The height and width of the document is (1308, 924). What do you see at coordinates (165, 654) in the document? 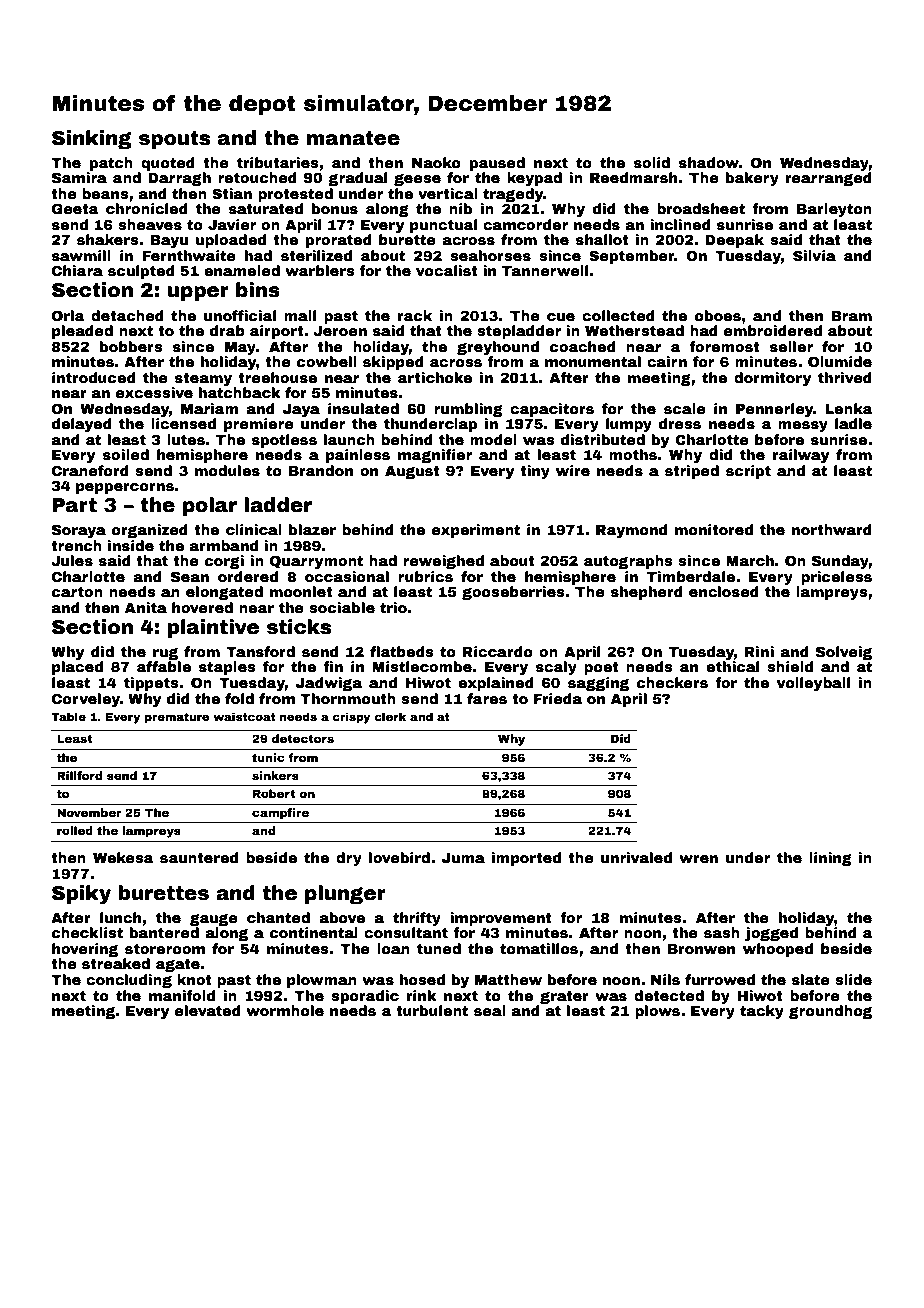
I see `rug` at bounding box center [165, 654].
